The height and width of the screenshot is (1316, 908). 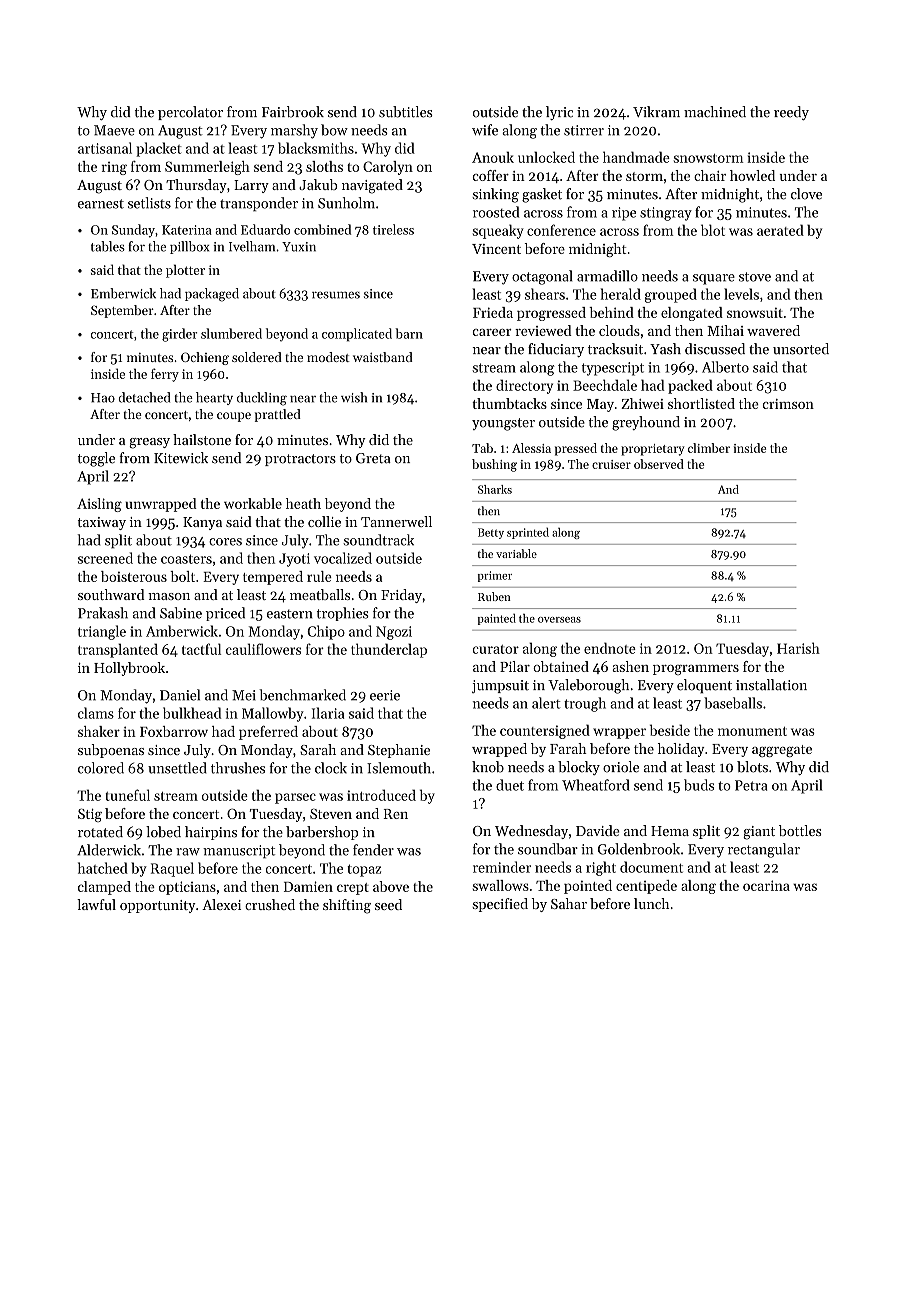 What do you see at coordinates (190, 113) in the screenshot?
I see `percolator` at bounding box center [190, 113].
